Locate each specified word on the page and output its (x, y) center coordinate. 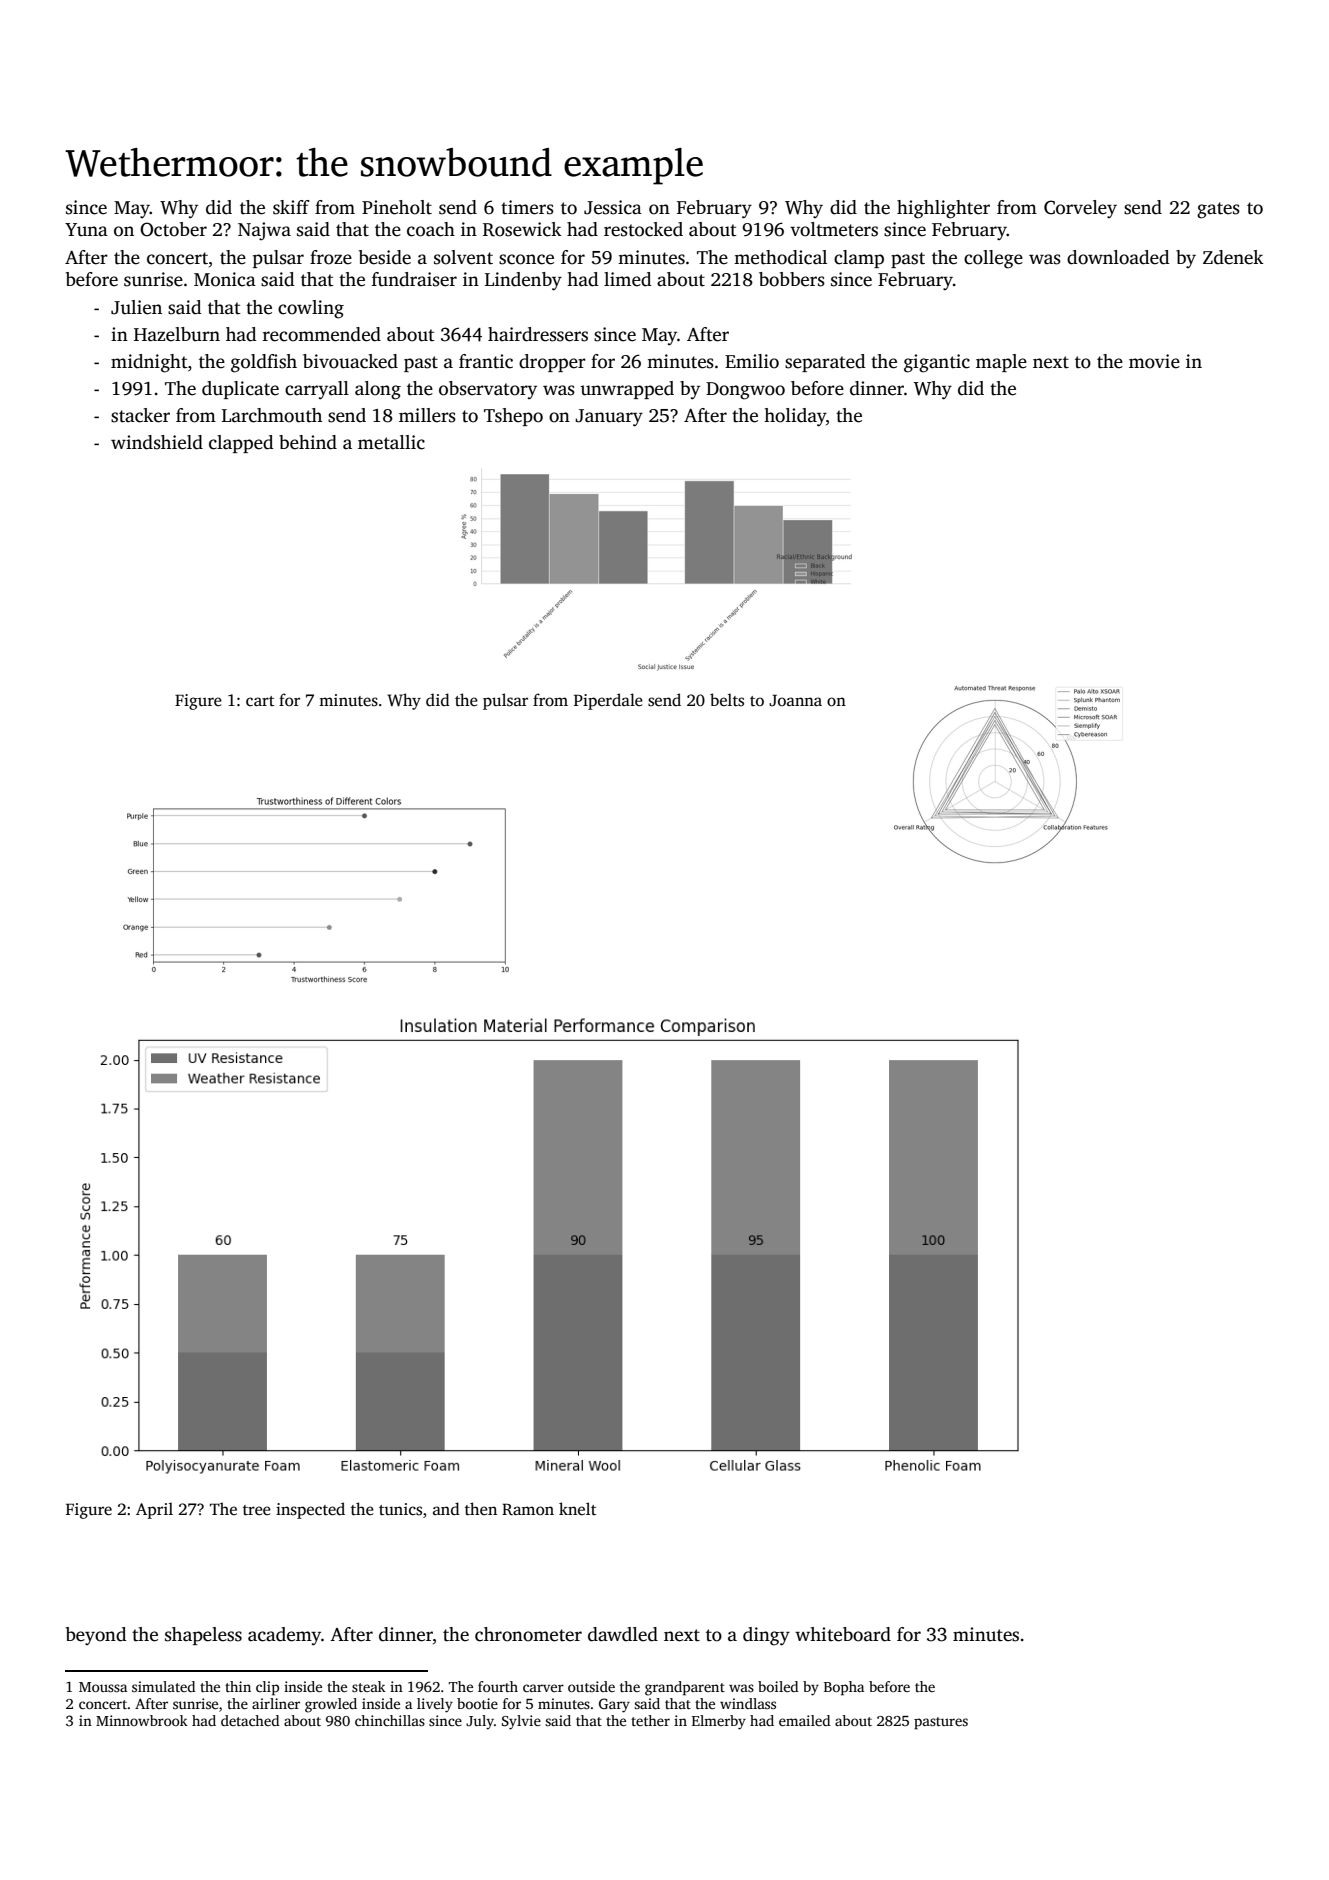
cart (260, 701)
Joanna (795, 700)
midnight (149, 363)
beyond (96, 1636)
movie (1154, 361)
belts (727, 700)
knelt (577, 1508)
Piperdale (608, 701)
